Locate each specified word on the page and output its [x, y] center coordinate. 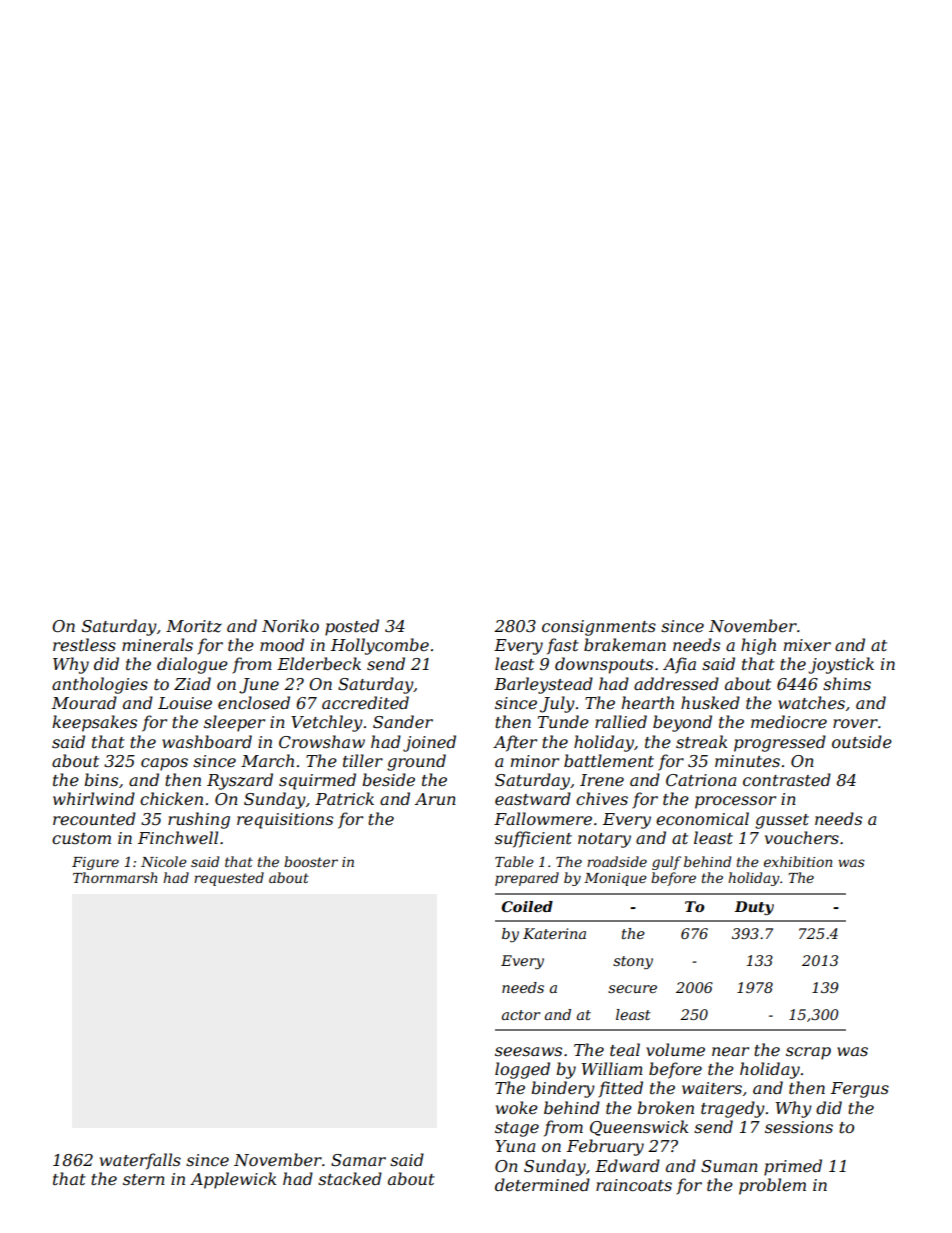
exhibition [798, 861]
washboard [207, 741]
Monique [615, 879]
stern [144, 1179]
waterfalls [140, 1161]
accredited [365, 702]
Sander [403, 721]
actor [521, 1015]
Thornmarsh [115, 877]
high [758, 646]
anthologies [100, 685]
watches [811, 702]
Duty [754, 908]
